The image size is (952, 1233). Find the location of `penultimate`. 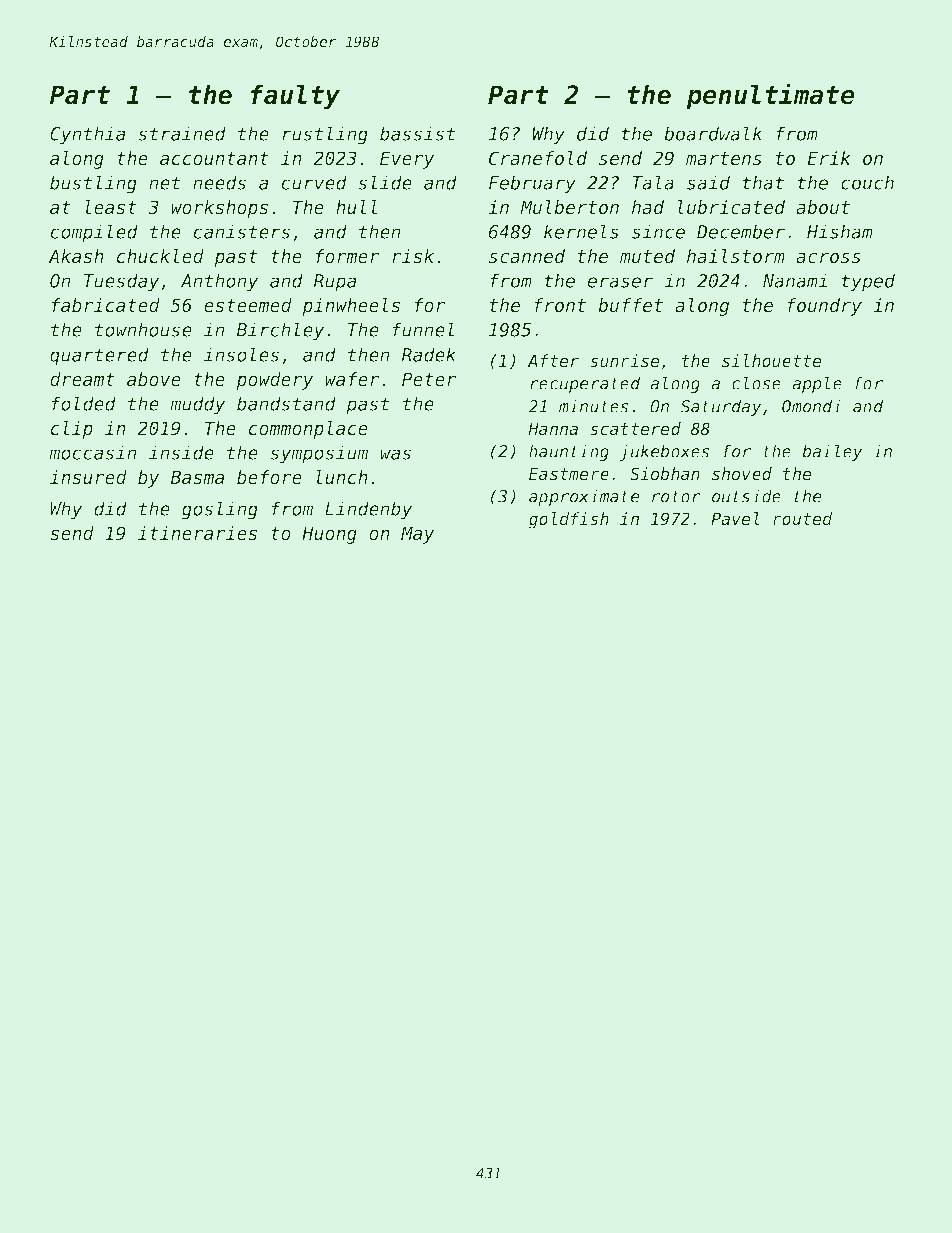

penultimate is located at coordinates (770, 96).
